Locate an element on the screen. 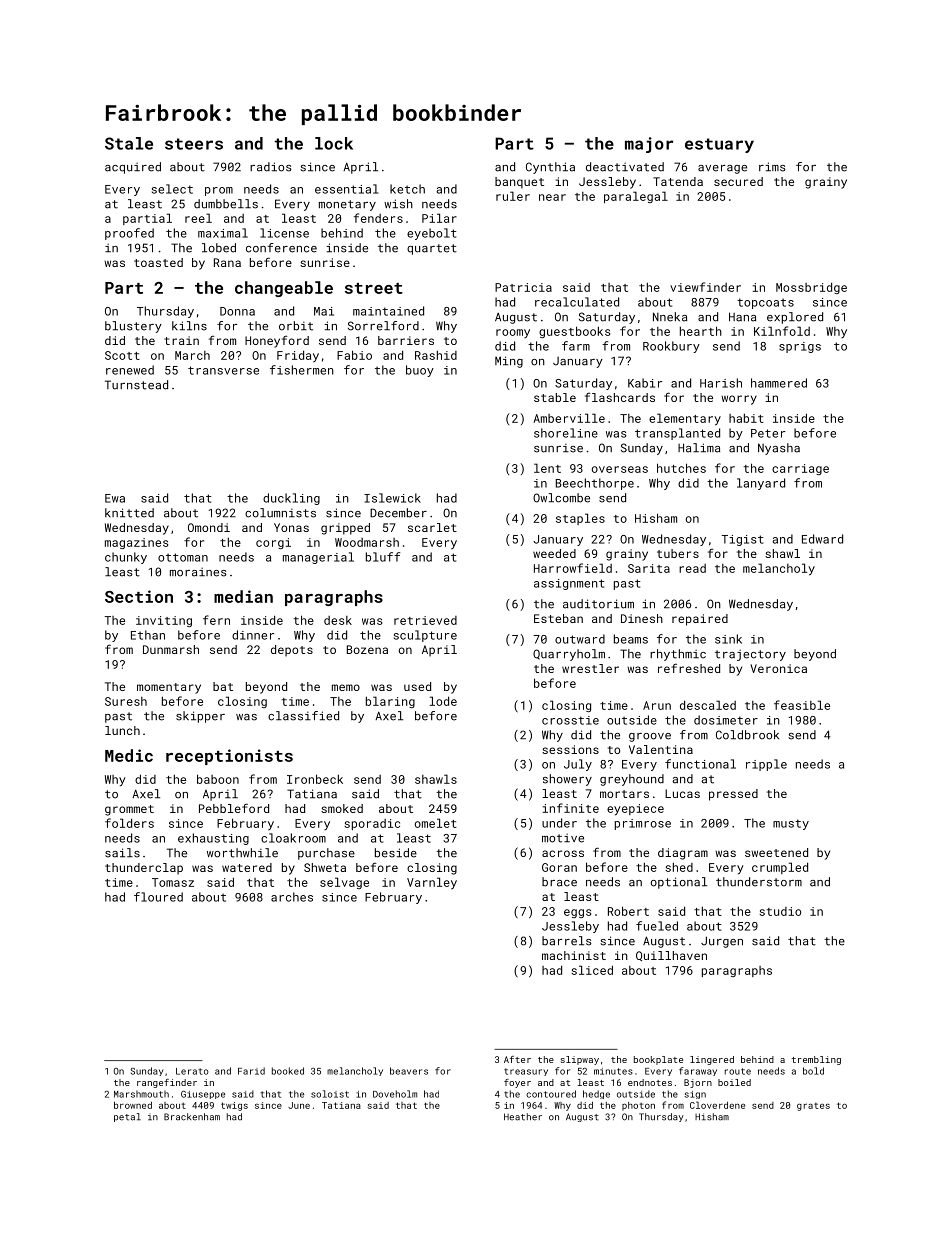 The height and width of the screenshot is (1233, 952). lock is located at coordinates (334, 143).
